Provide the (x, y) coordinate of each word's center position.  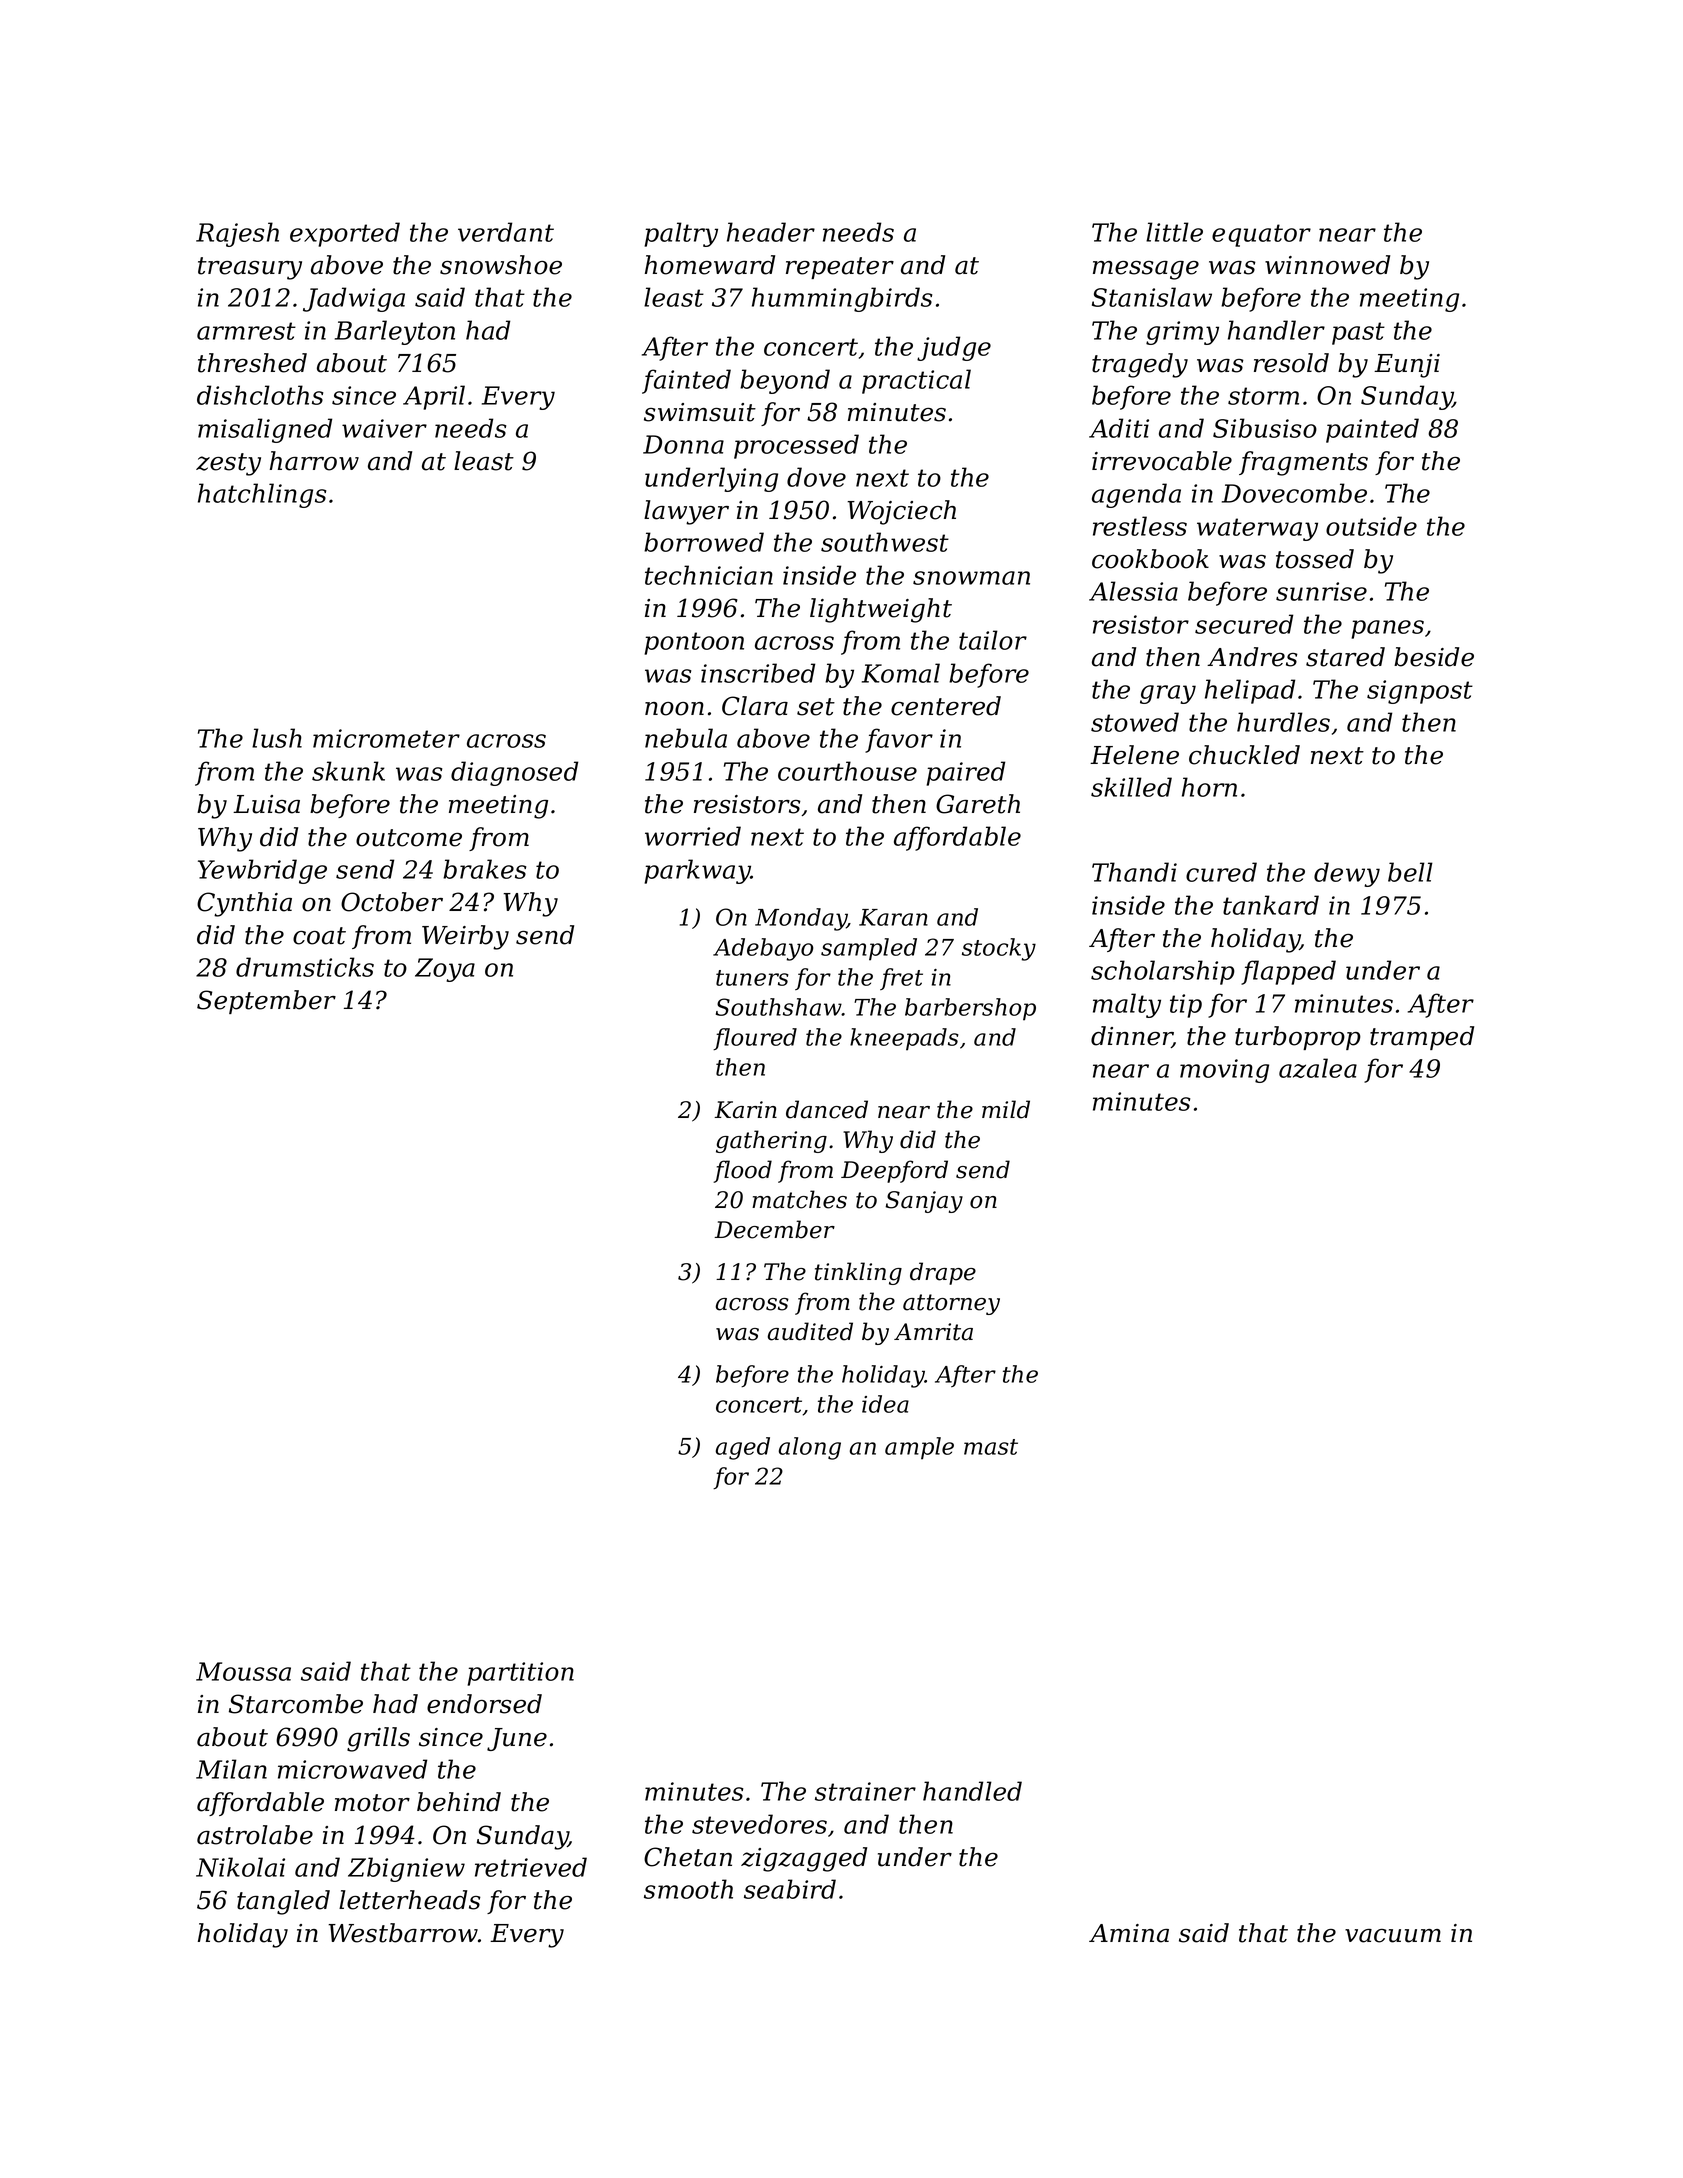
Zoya (445, 970)
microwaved (352, 1769)
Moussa (243, 1671)
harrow (314, 461)
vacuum (1393, 1936)
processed (796, 446)
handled (972, 1791)
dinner (1132, 1037)
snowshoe (501, 265)
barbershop (970, 1009)
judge (954, 348)
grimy (1182, 333)
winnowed (1327, 265)
